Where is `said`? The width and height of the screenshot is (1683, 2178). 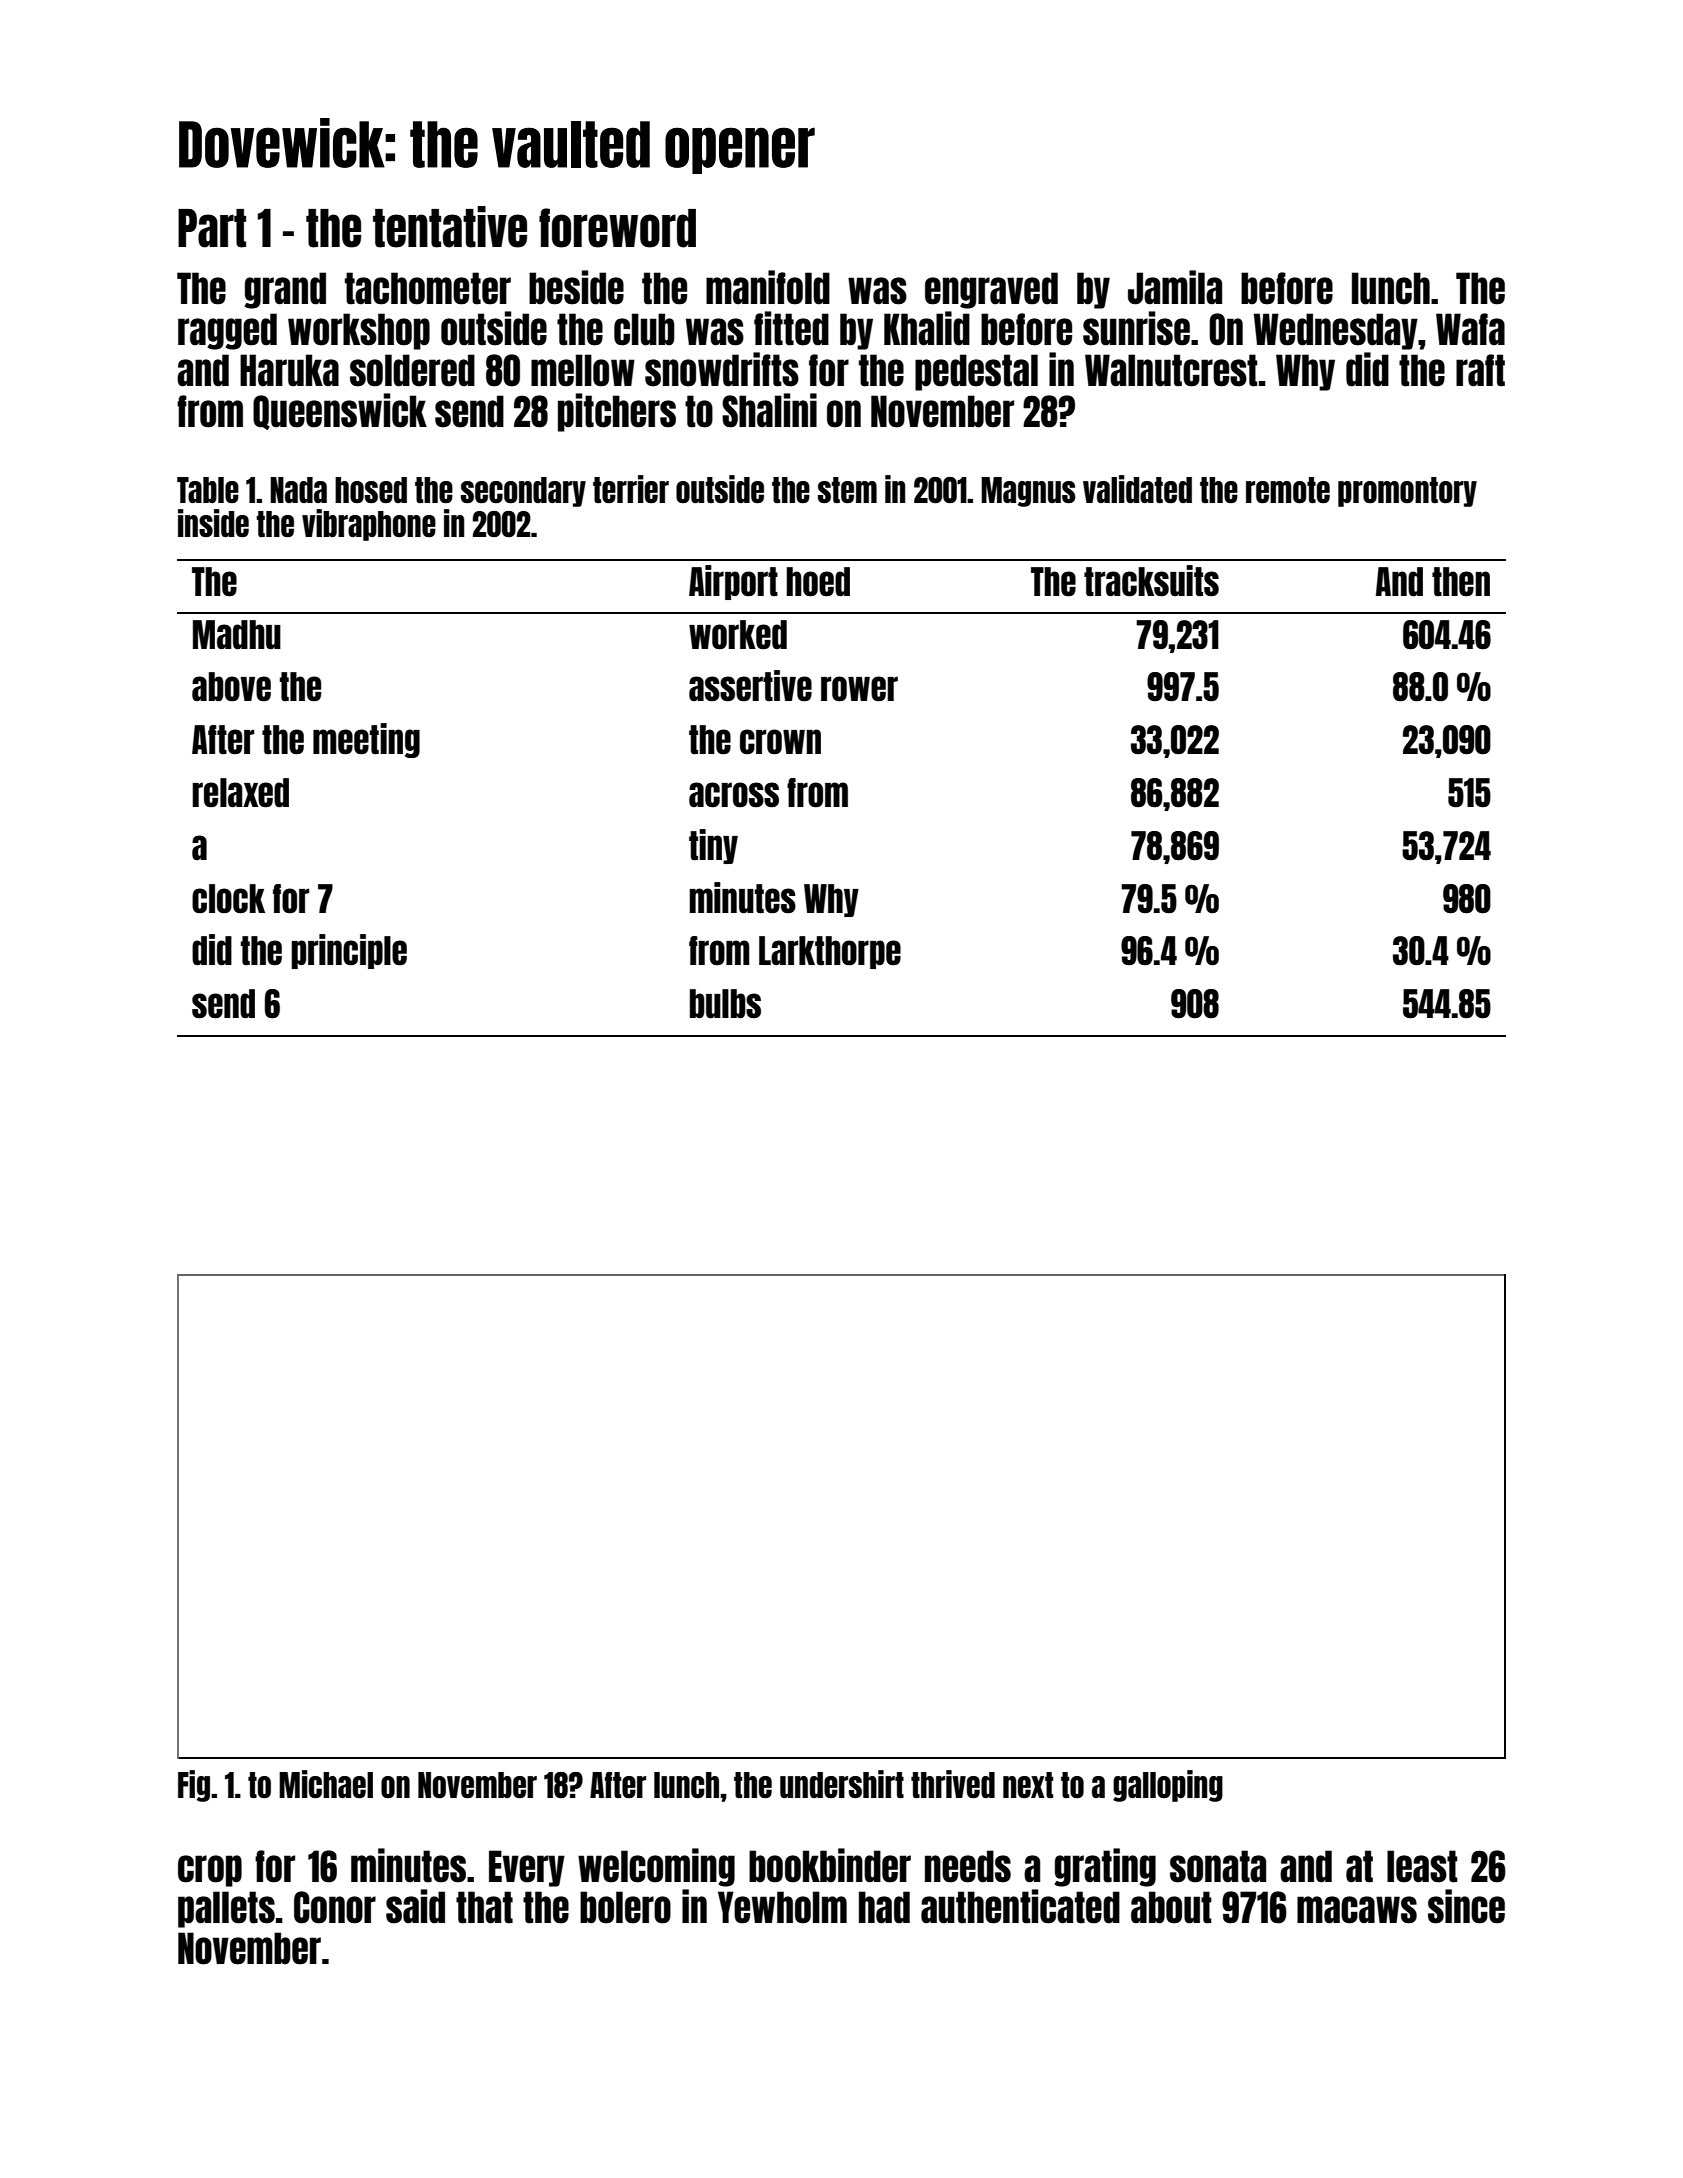
said is located at coordinates (415, 1906).
